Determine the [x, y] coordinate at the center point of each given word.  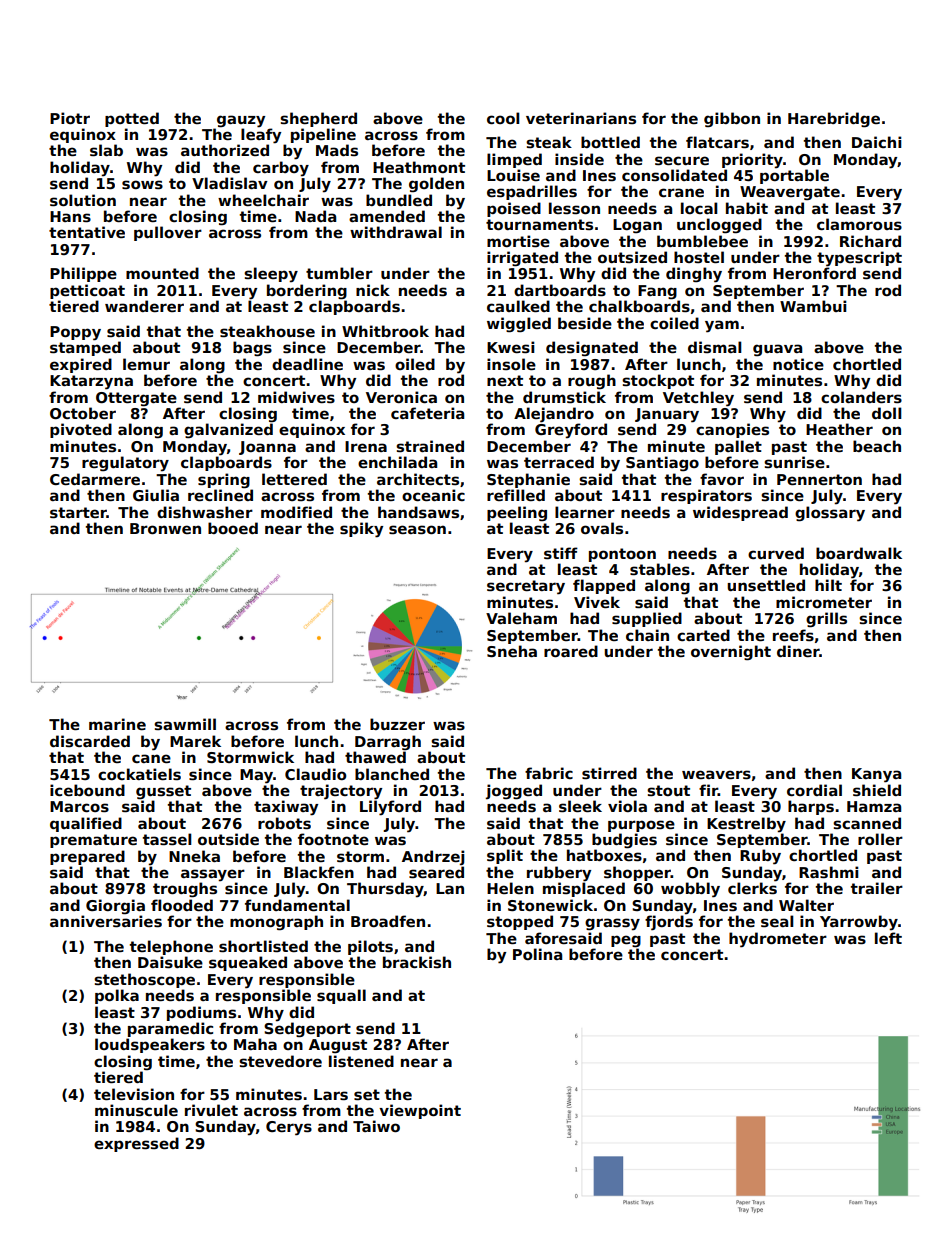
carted [703, 635]
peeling [517, 513]
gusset [163, 792]
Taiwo [376, 1126]
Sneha [512, 651]
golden [436, 185]
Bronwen [165, 528]
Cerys [289, 1128]
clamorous [859, 224]
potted [132, 119]
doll [887, 413]
